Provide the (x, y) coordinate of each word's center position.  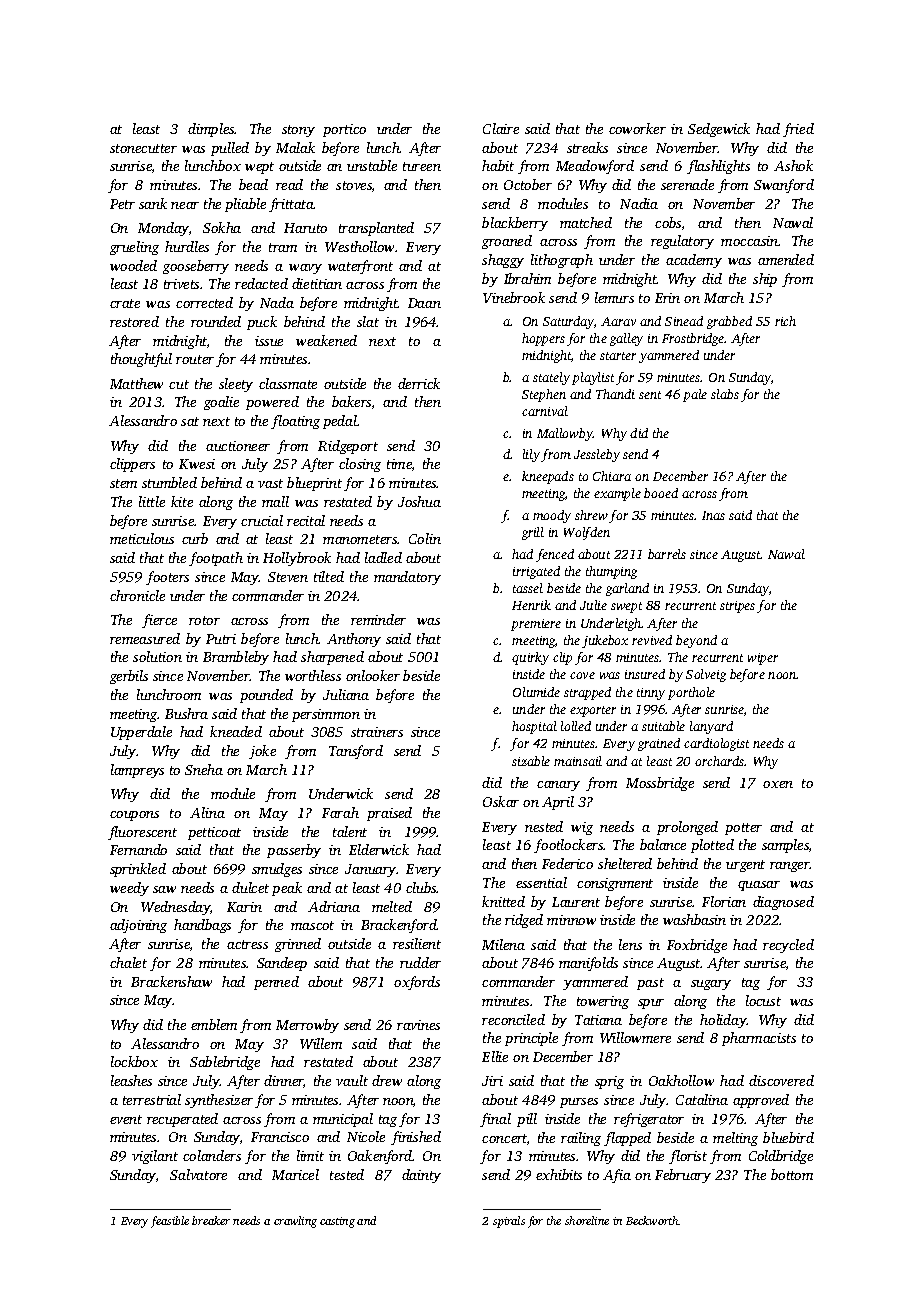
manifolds (588, 964)
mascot (312, 925)
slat (368, 321)
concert (504, 1138)
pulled (230, 149)
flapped (627, 1139)
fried (798, 130)
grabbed (729, 322)
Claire (501, 128)
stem (123, 483)
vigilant (155, 1157)
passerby (294, 851)
